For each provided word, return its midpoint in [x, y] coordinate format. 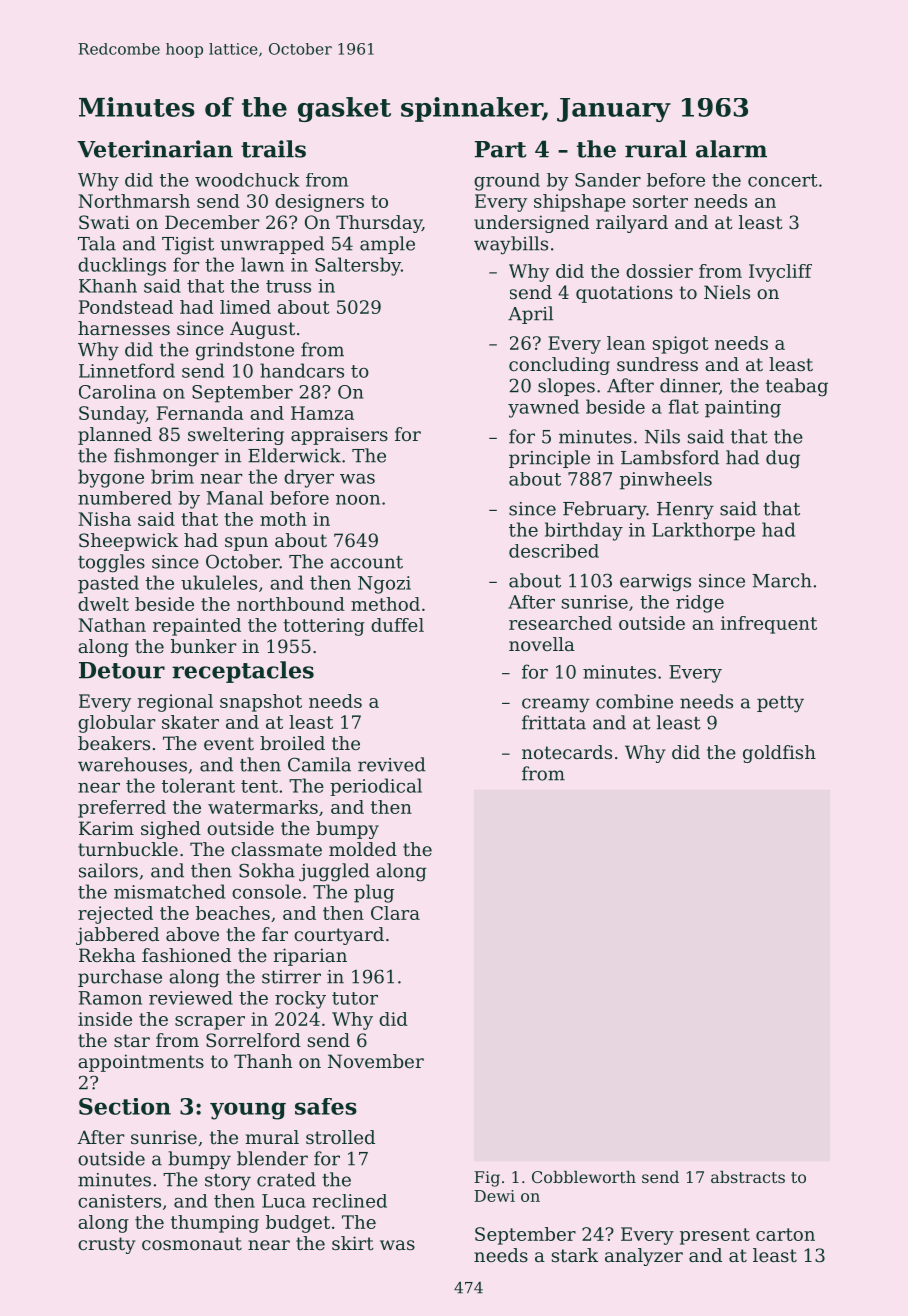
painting [743, 409]
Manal [234, 498]
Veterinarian [155, 149]
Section [125, 1106]
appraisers [339, 436]
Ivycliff [780, 273]
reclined [349, 1201]
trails [273, 149]
